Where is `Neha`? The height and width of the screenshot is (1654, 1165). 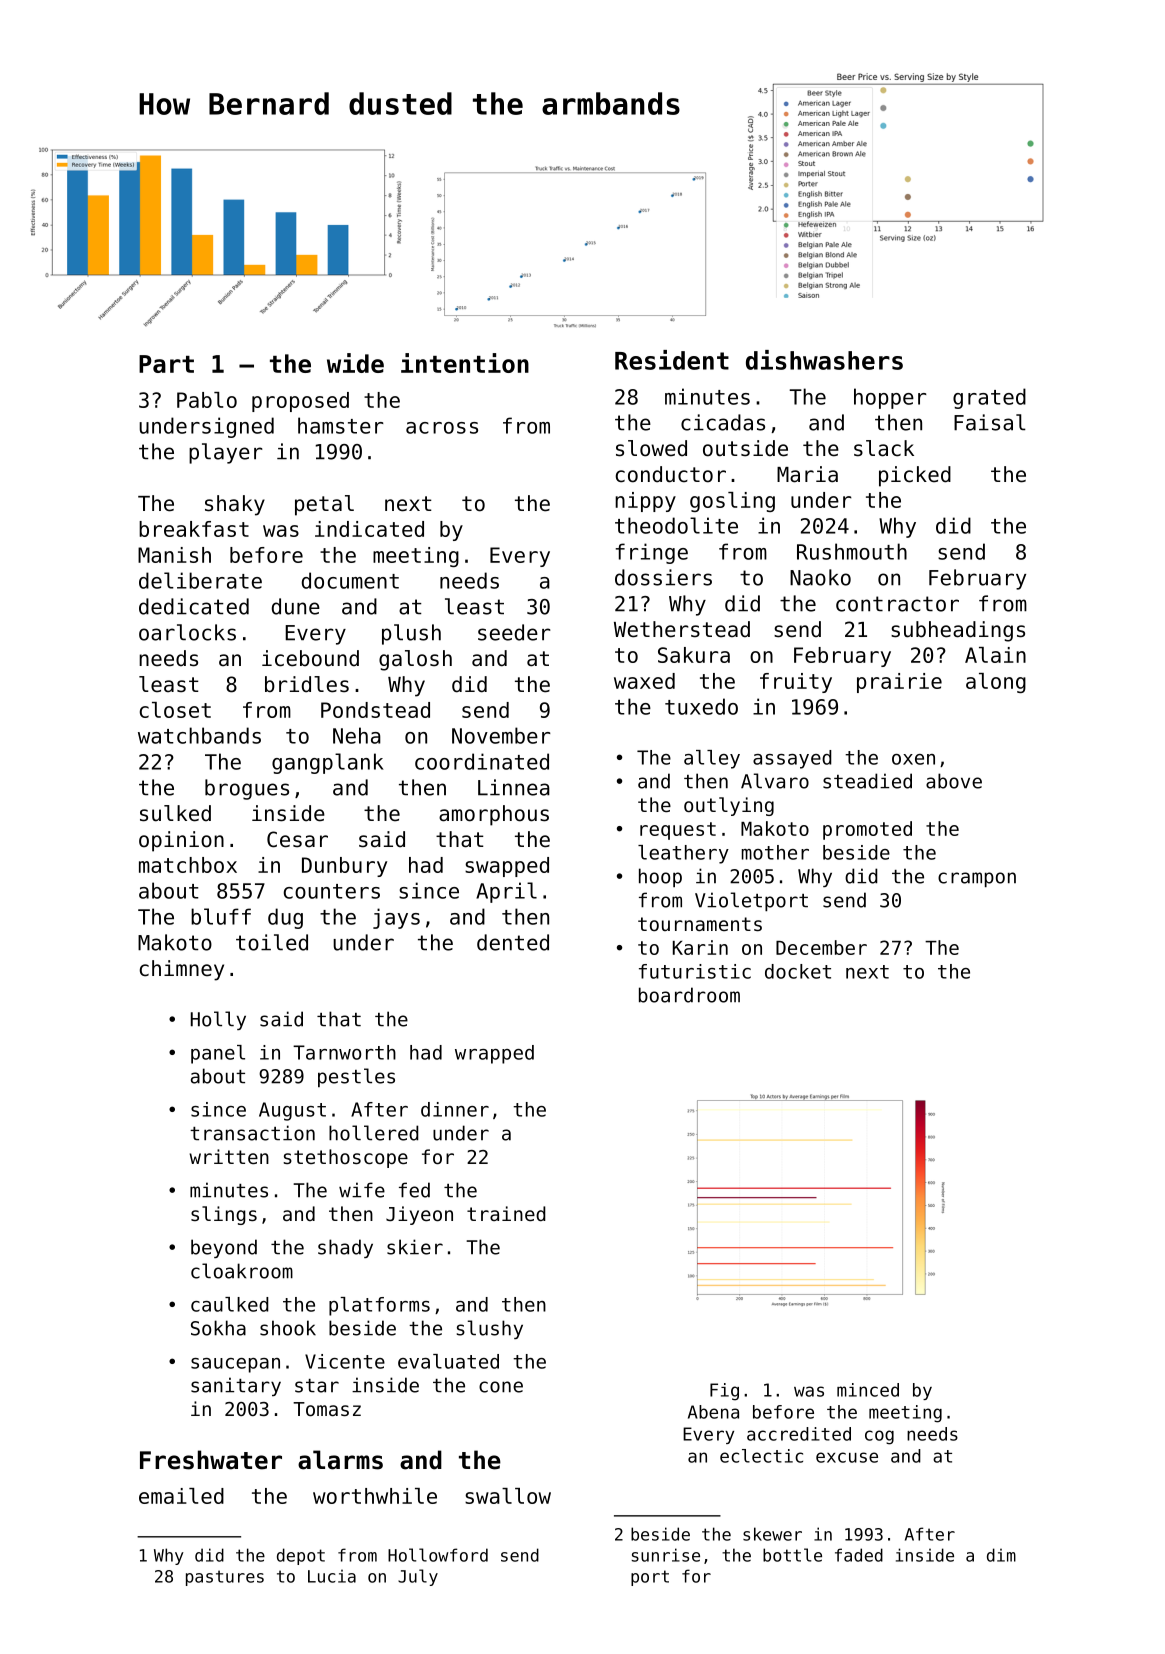
Neha is located at coordinates (357, 735).
